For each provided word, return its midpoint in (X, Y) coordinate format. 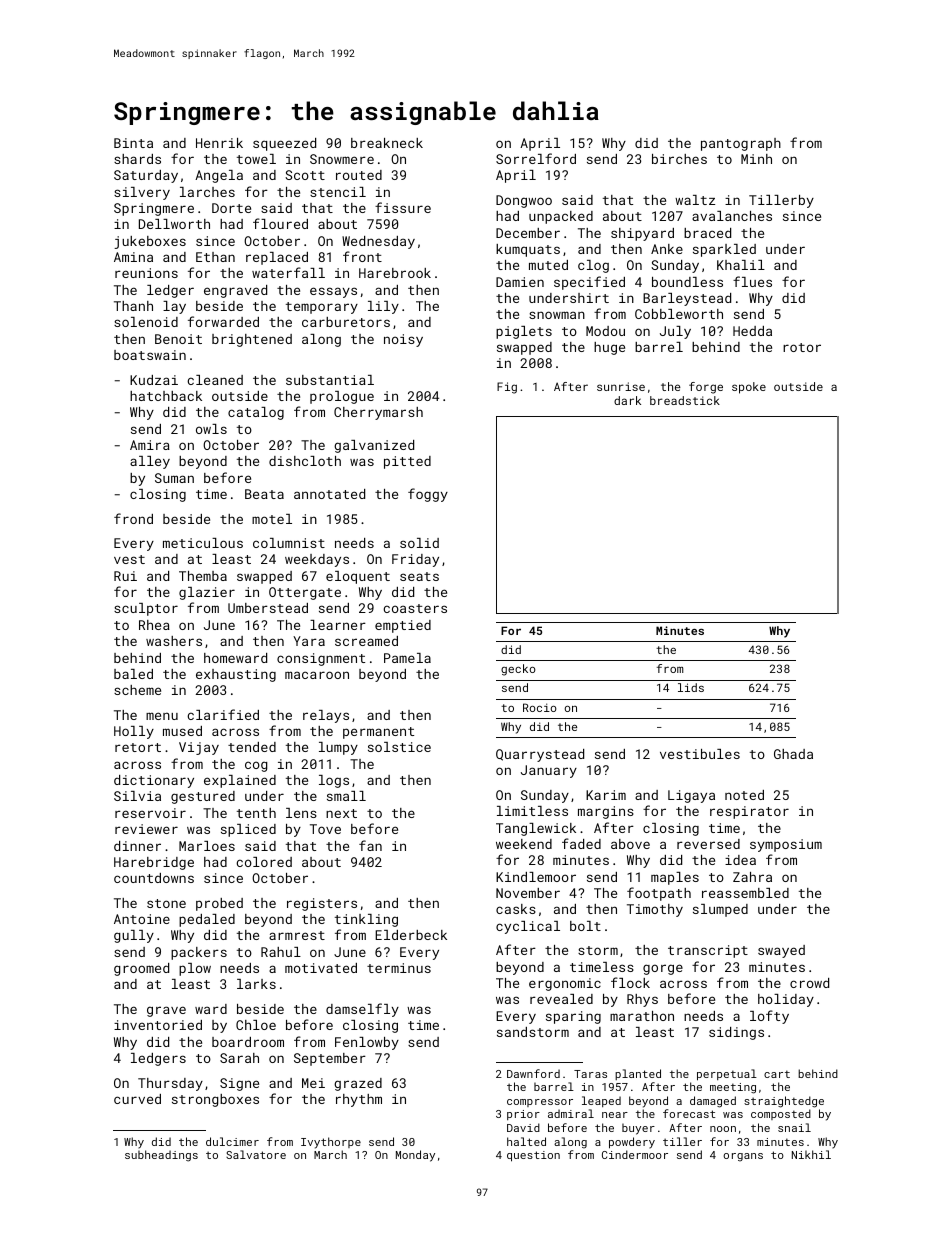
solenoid (146, 322)
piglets (524, 332)
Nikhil (811, 1154)
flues (752, 281)
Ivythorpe (331, 1143)
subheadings (161, 1156)
